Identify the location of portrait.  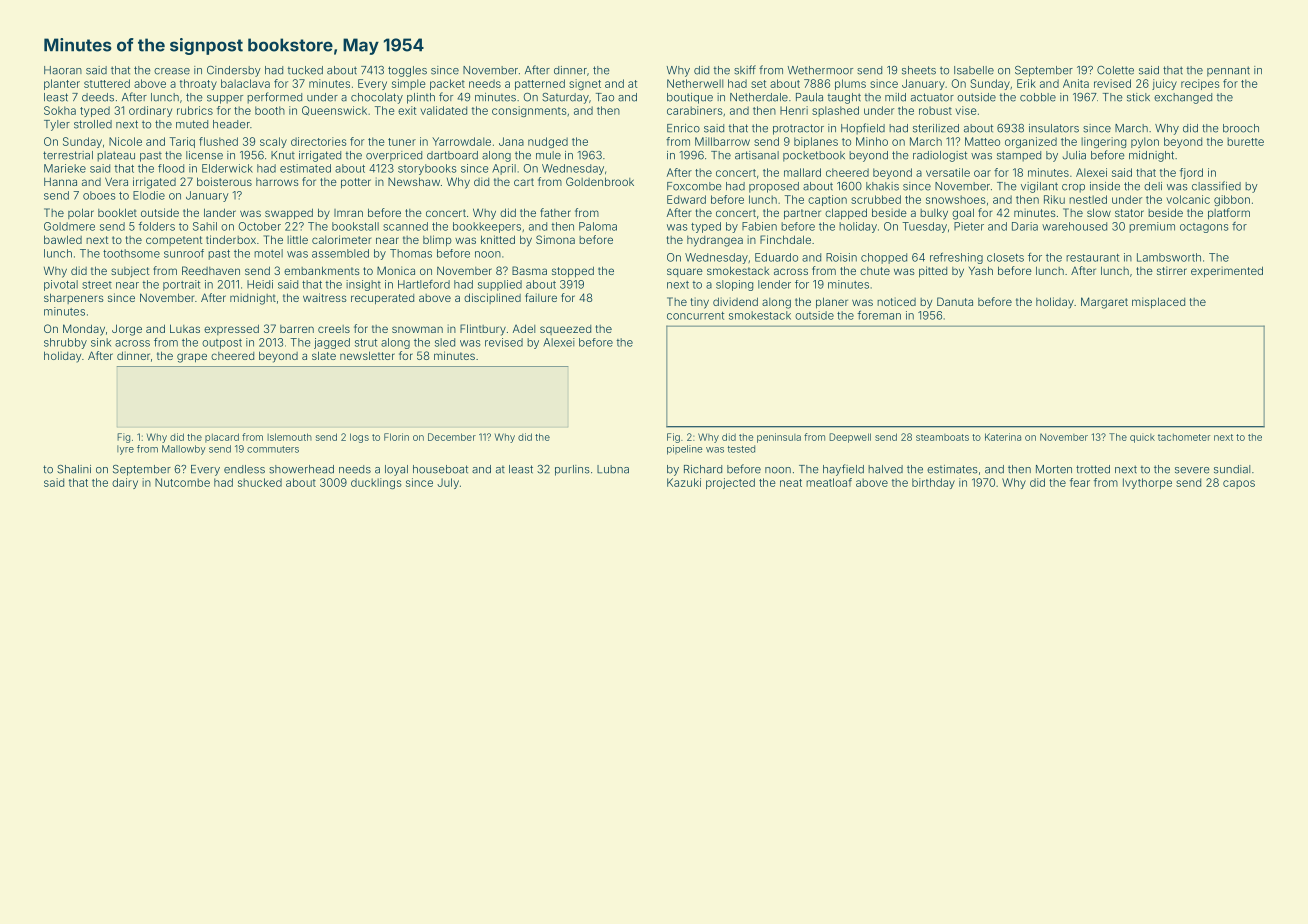
(181, 285).
